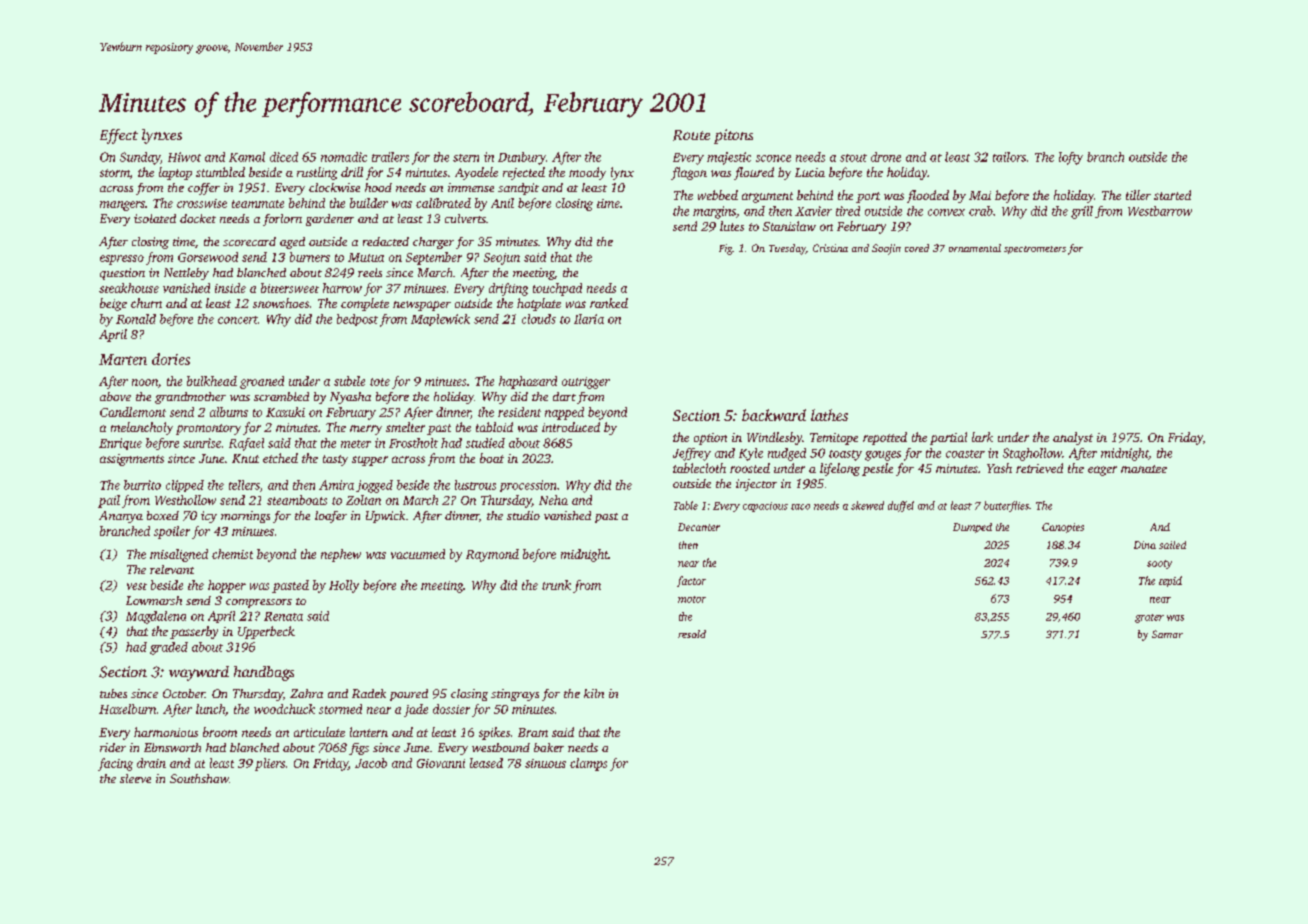 The height and width of the page is (924, 1308). Describe the element at coordinates (385, 517) in the page. I see `Upwick` at that location.
